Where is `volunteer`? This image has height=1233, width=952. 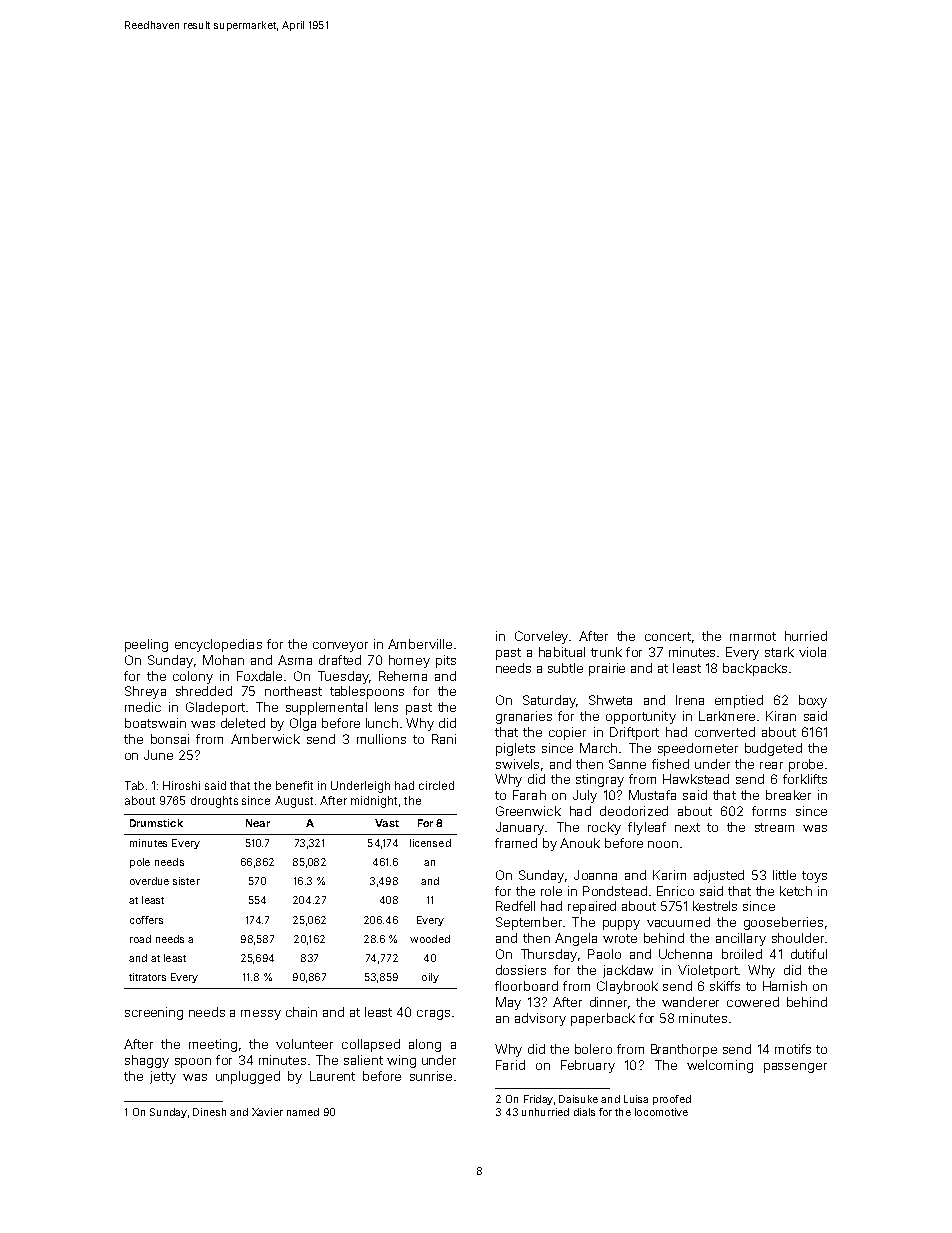 volunteer is located at coordinates (304, 1044).
